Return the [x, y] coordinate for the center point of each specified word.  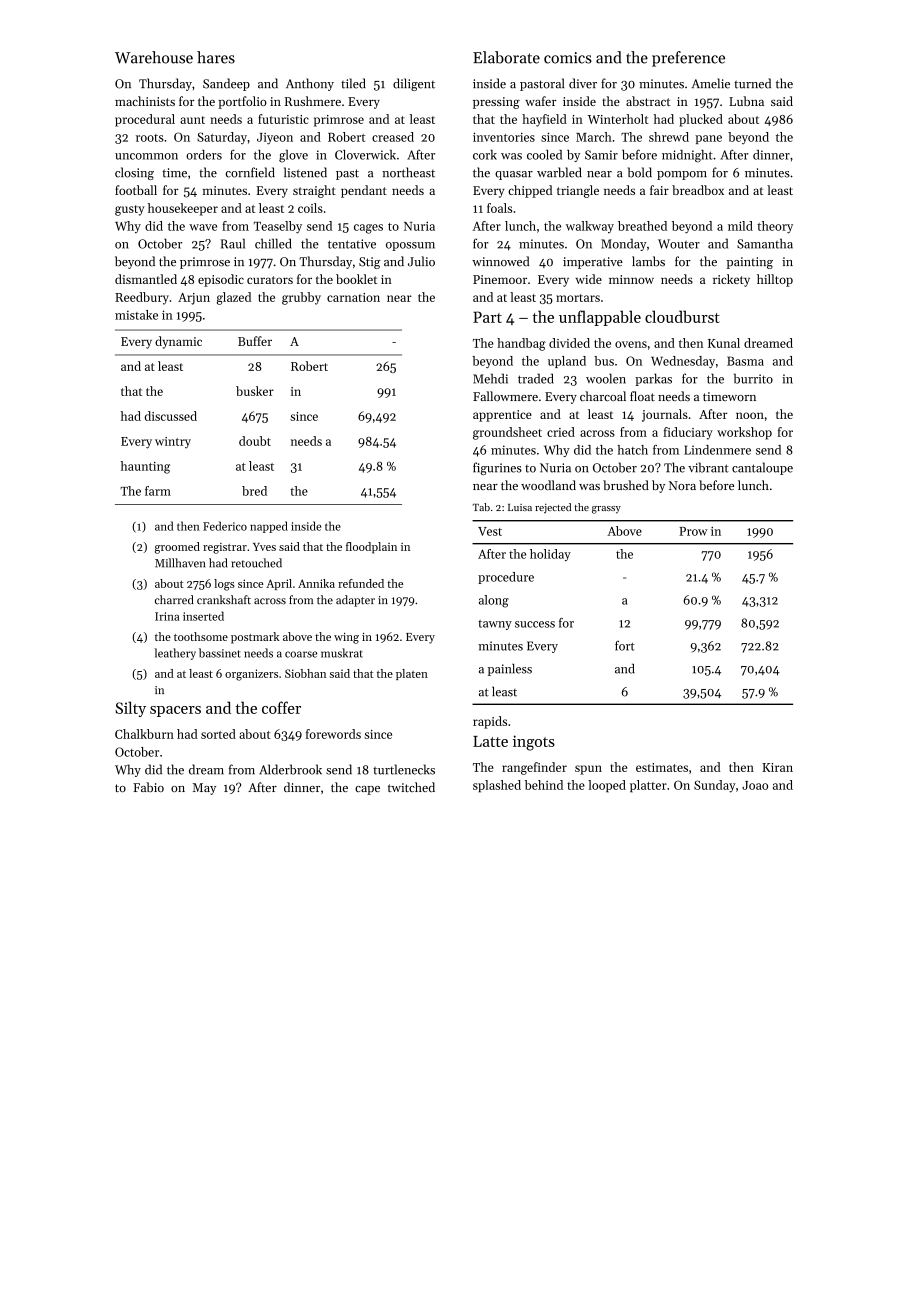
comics [568, 58]
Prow [693, 531]
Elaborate [506, 57]
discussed [171, 416]
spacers [175, 711]
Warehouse [154, 57]
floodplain [371, 548]
